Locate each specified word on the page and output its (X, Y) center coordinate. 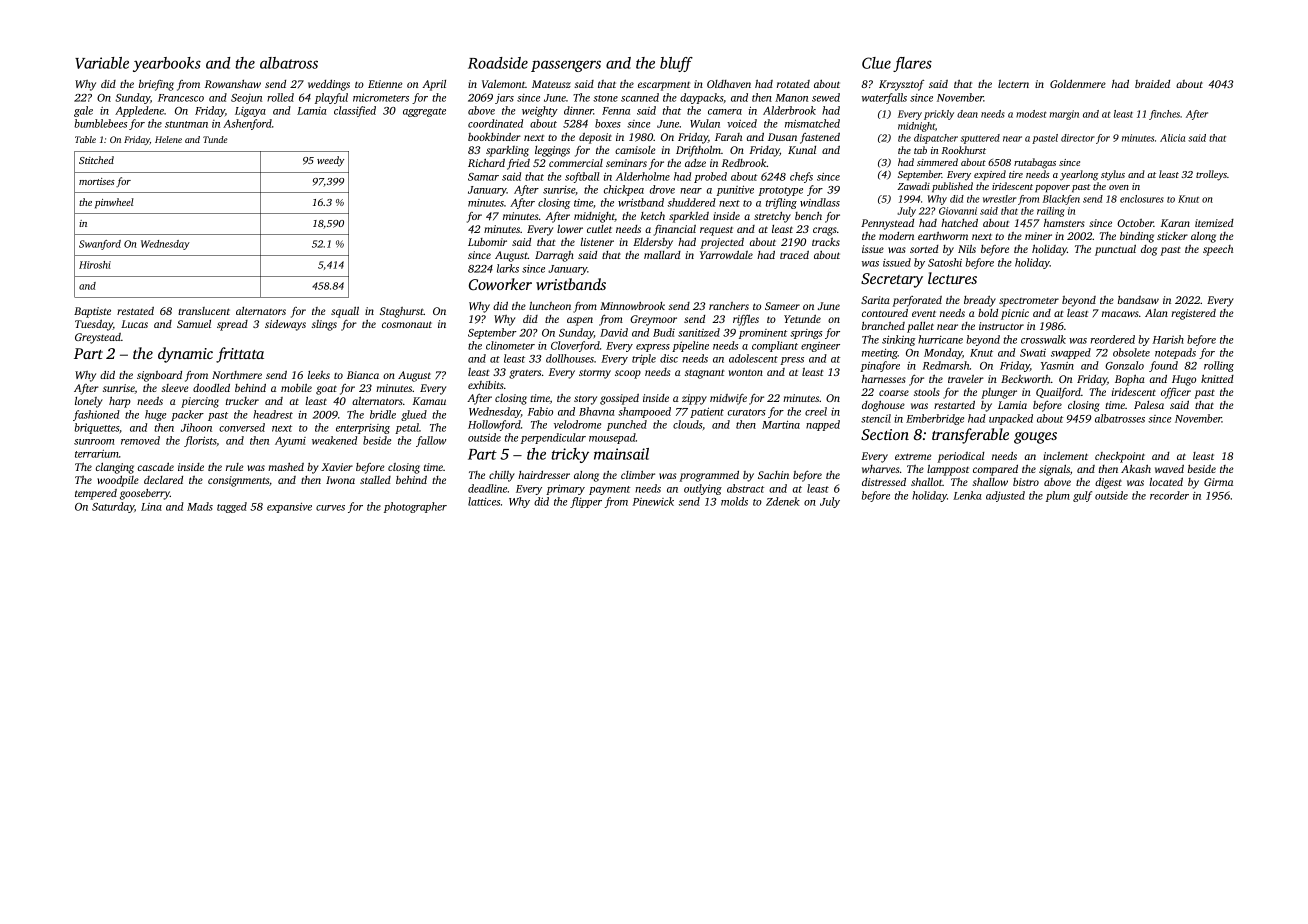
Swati (1033, 353)
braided (1152, 84)
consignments (238, 481)
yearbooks (167, 64)
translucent (204, 311)
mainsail (621, 454)
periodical (961, 457)
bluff (676, 64)
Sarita (875, 300)
